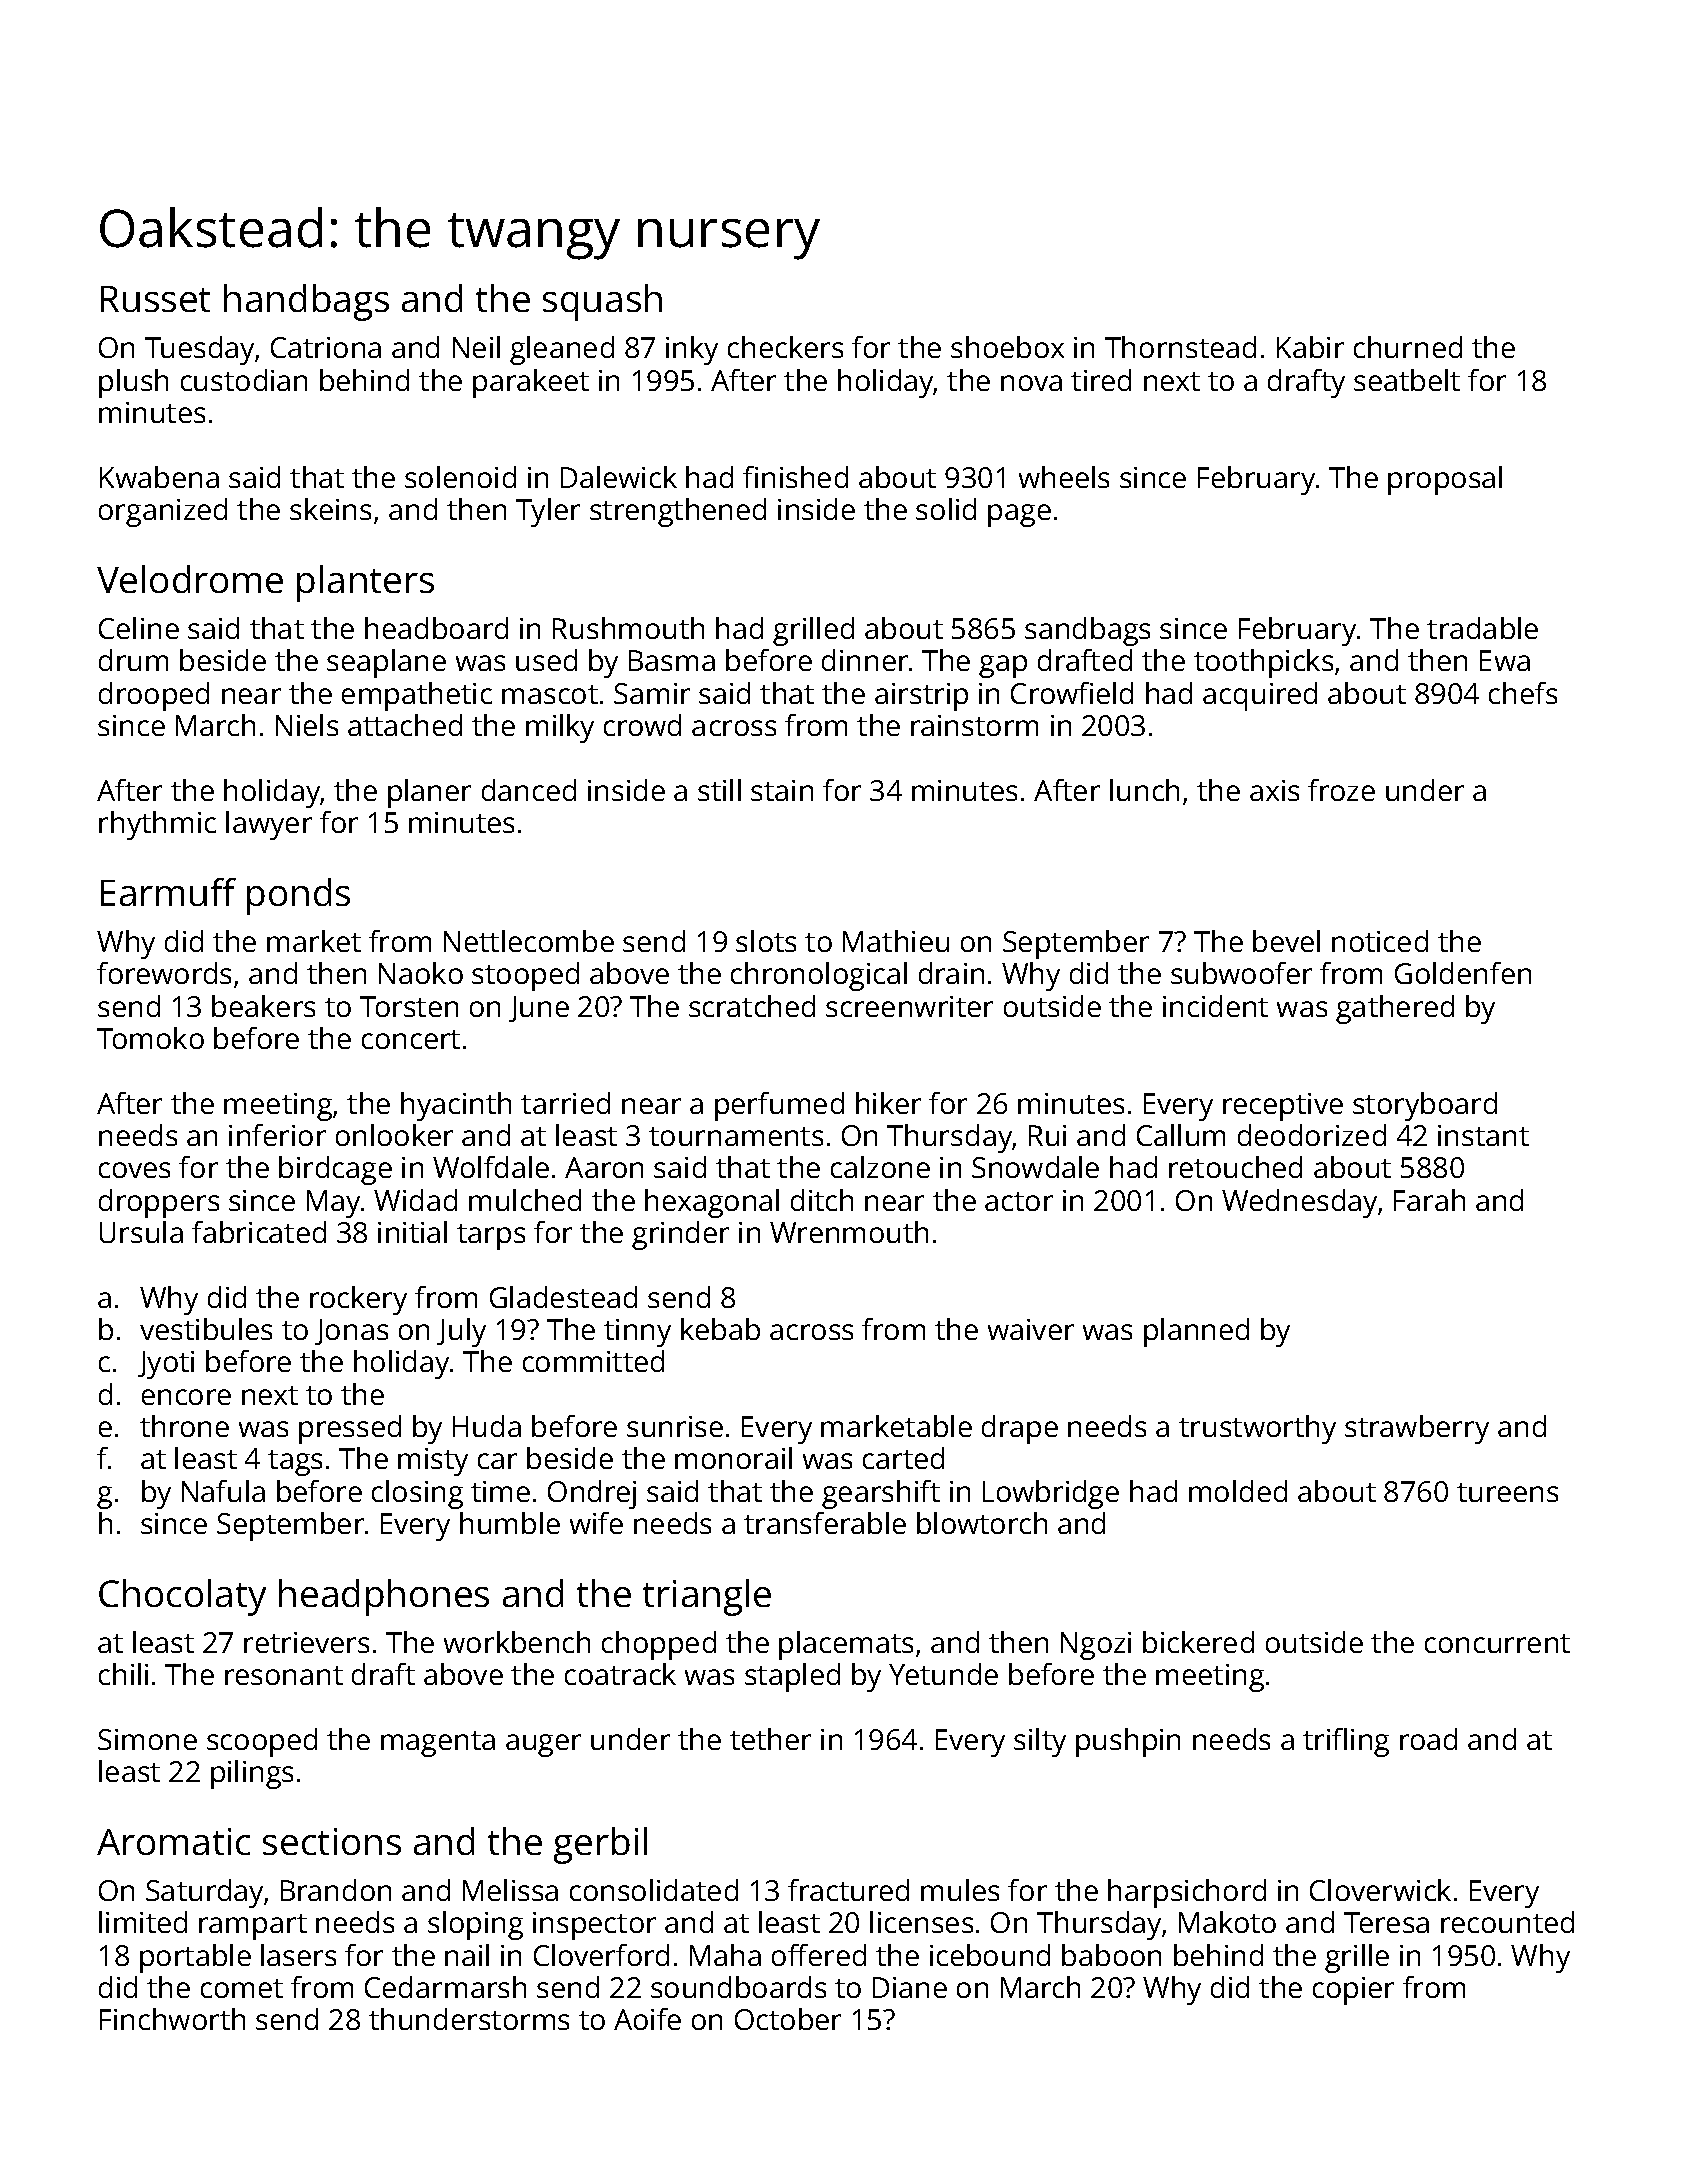 Image resolution: width=1683 pixels, height=2178 pixels. Describe the element at coordinates (173, 1841) in the screenshot. I see `Aromatic` at that location.
